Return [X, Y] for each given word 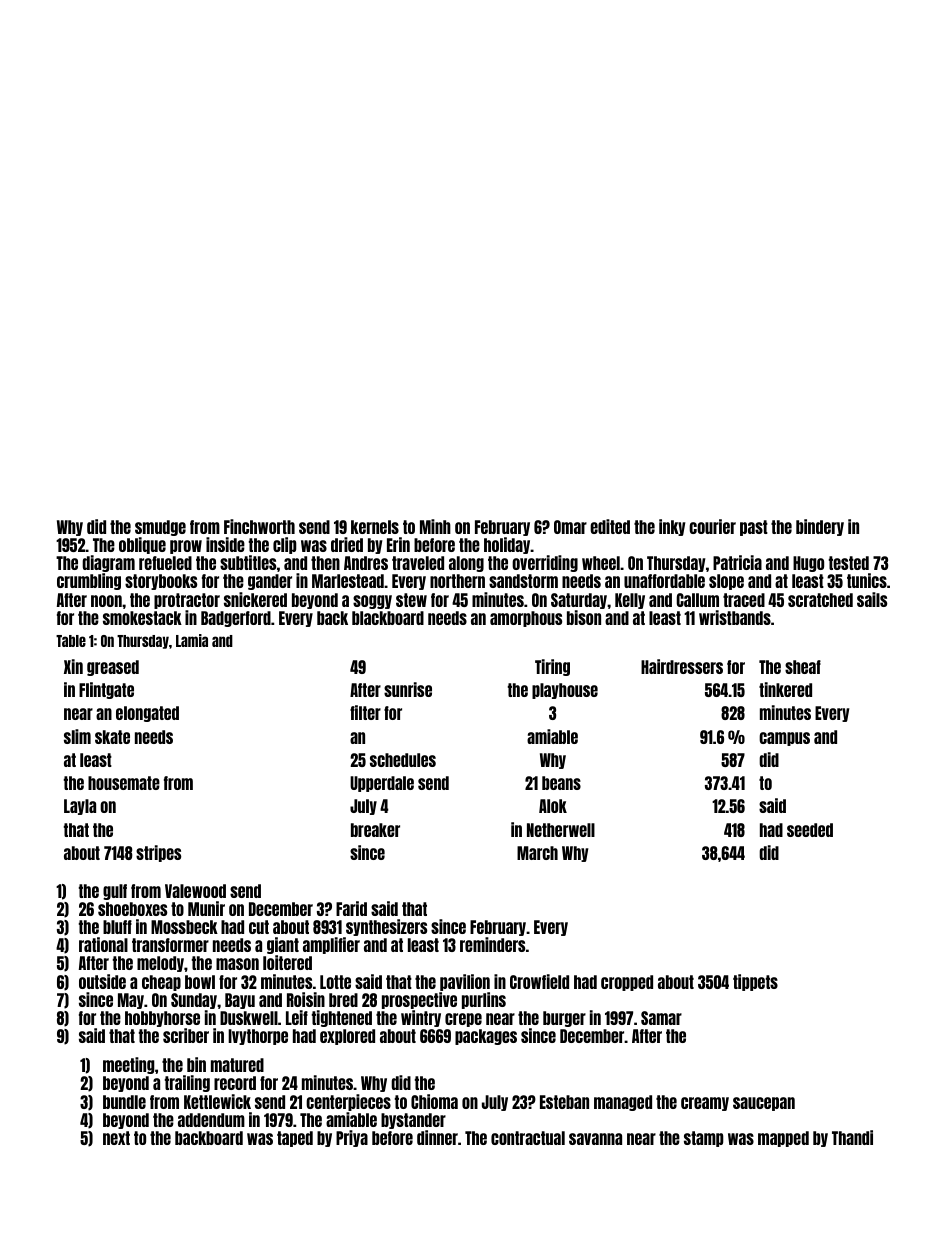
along [466, 564]
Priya [352, 1138]
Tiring [552, 667]
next [116, 1138]
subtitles [248, 562]
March [537, 853]
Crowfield [539, 981]
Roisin [306, 999]
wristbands [735, 617]
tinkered [785, 689]
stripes [158, 853]
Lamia [192, 640]
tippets [755, 982]
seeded [810, 830]
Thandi [852, 1137]
